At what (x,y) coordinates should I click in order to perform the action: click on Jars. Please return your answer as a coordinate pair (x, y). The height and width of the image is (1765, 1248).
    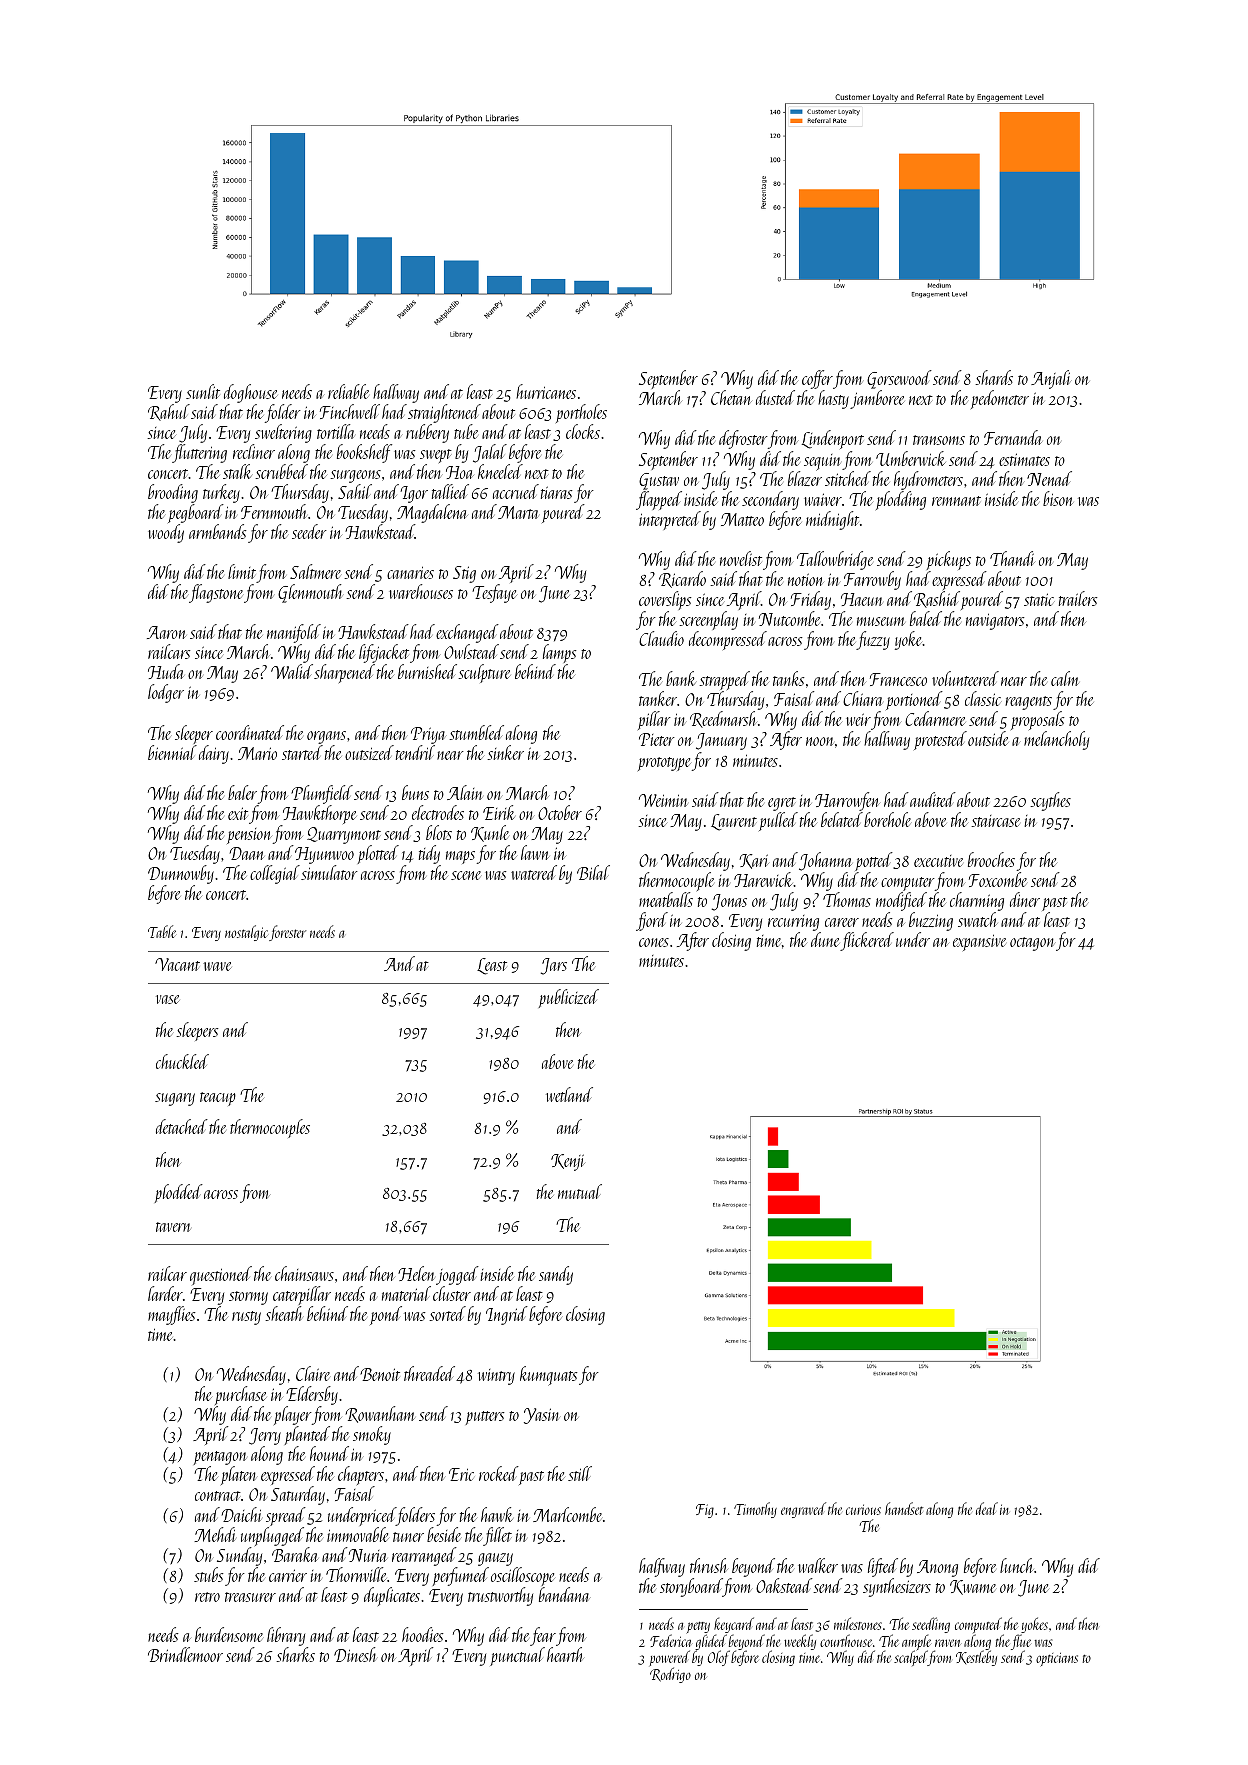
    Looking at the image, I should click on (554, 966).
